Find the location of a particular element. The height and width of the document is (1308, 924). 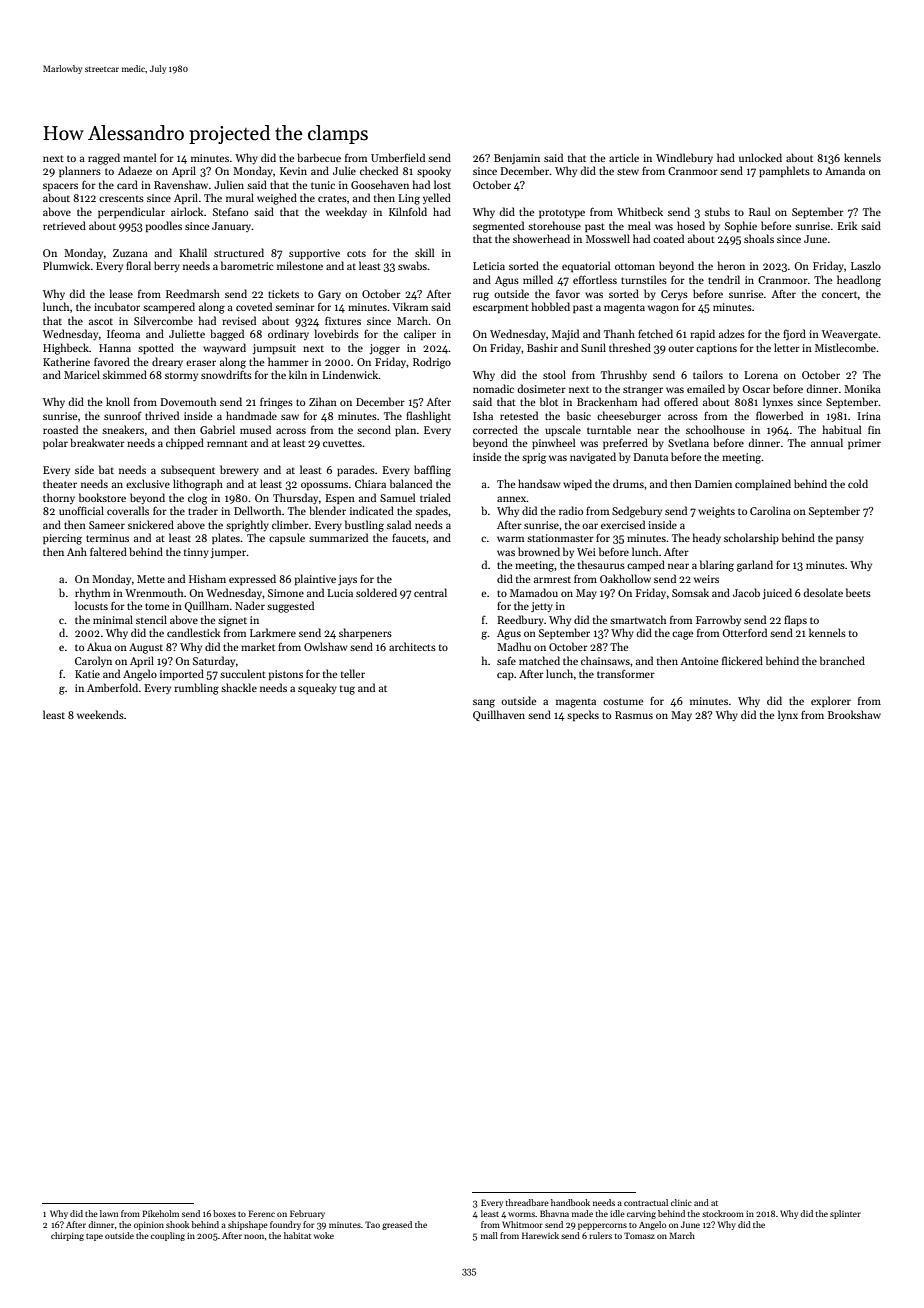

Quillhaven is located at coordinates (499, 715).
